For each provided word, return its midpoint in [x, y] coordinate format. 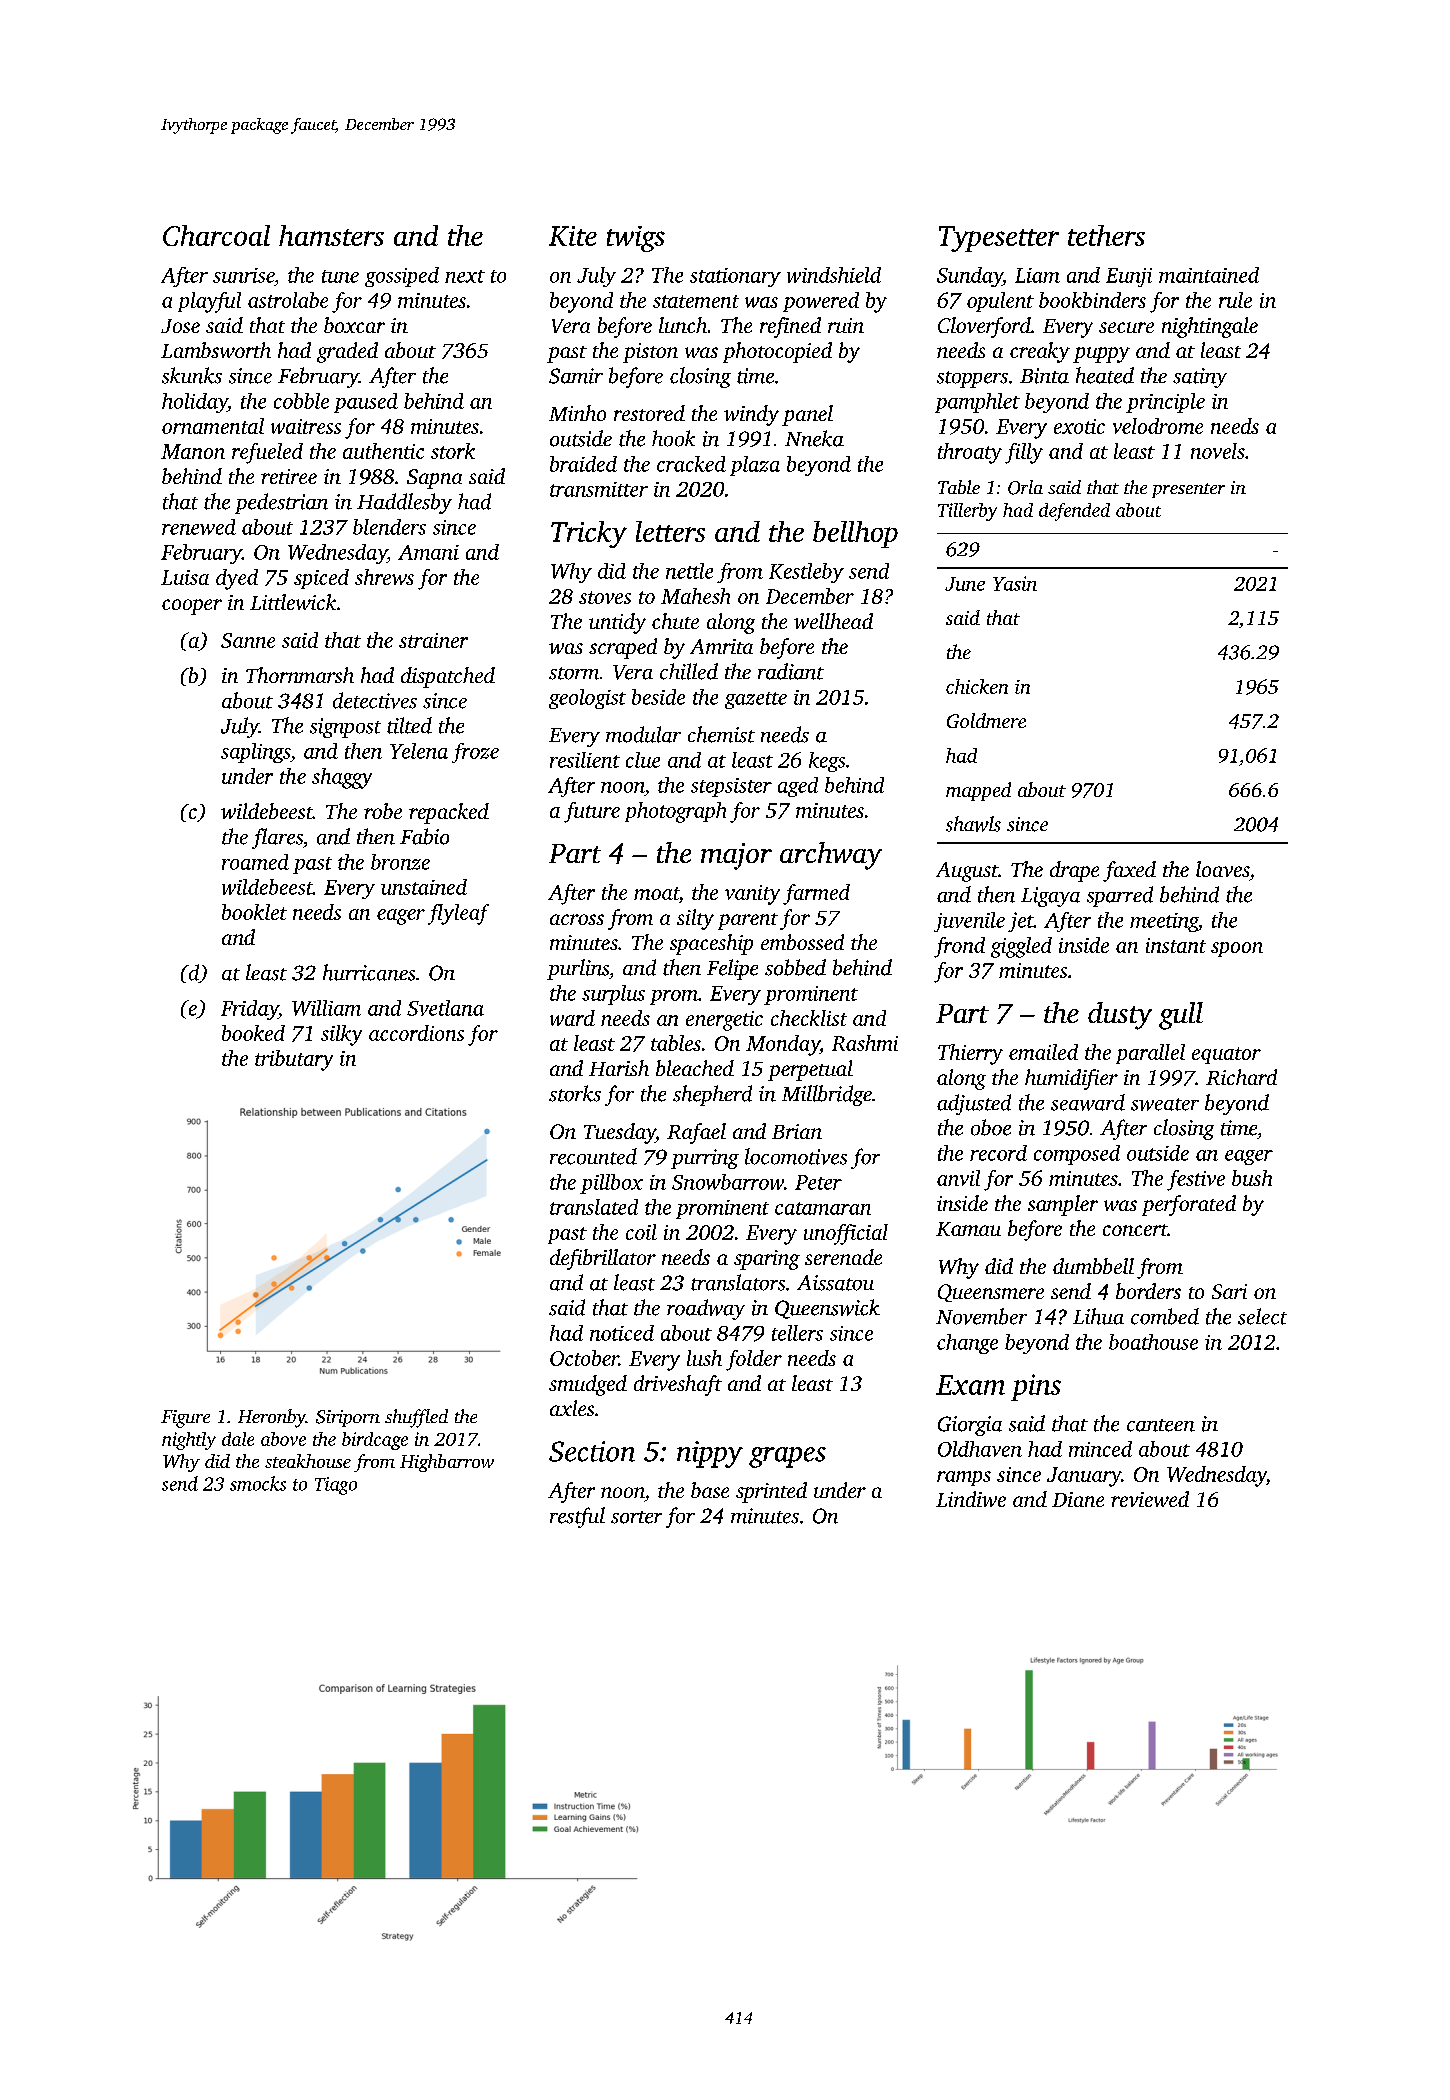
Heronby [272, 1418]
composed [1077, 1155]
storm [574, 673]
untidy [617, 623]
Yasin [1015, 583]
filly [1024, 453]
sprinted [771, 1492]
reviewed [1150, 1499]
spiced [321, 579]
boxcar [354, 325]
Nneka [814, 438]
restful [577, 1517]
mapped [978, 791]
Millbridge [827, 1095]
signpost [345, 728]
